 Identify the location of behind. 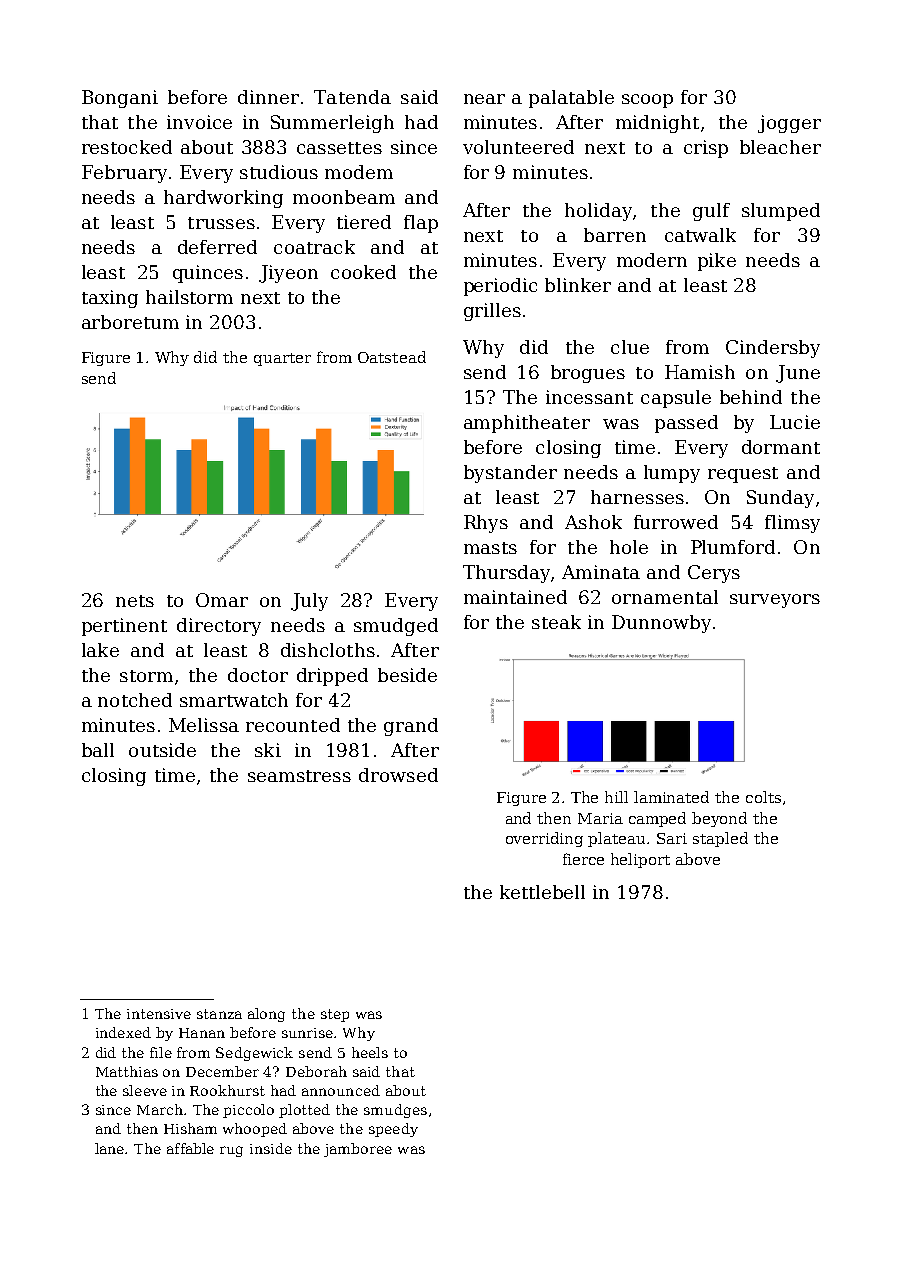
(751, 397).
